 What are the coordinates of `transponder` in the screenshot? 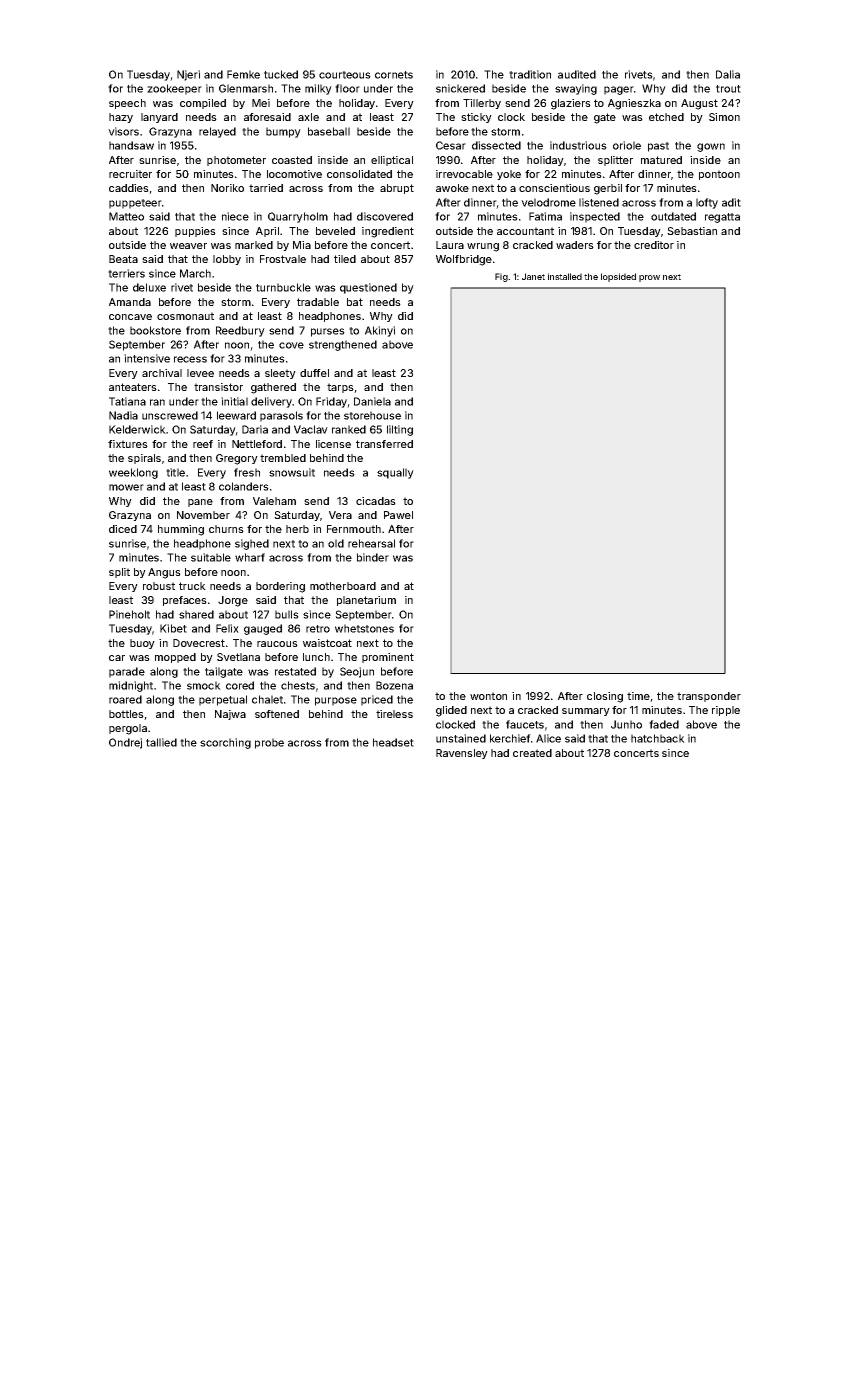 It's located at (709, 697).
